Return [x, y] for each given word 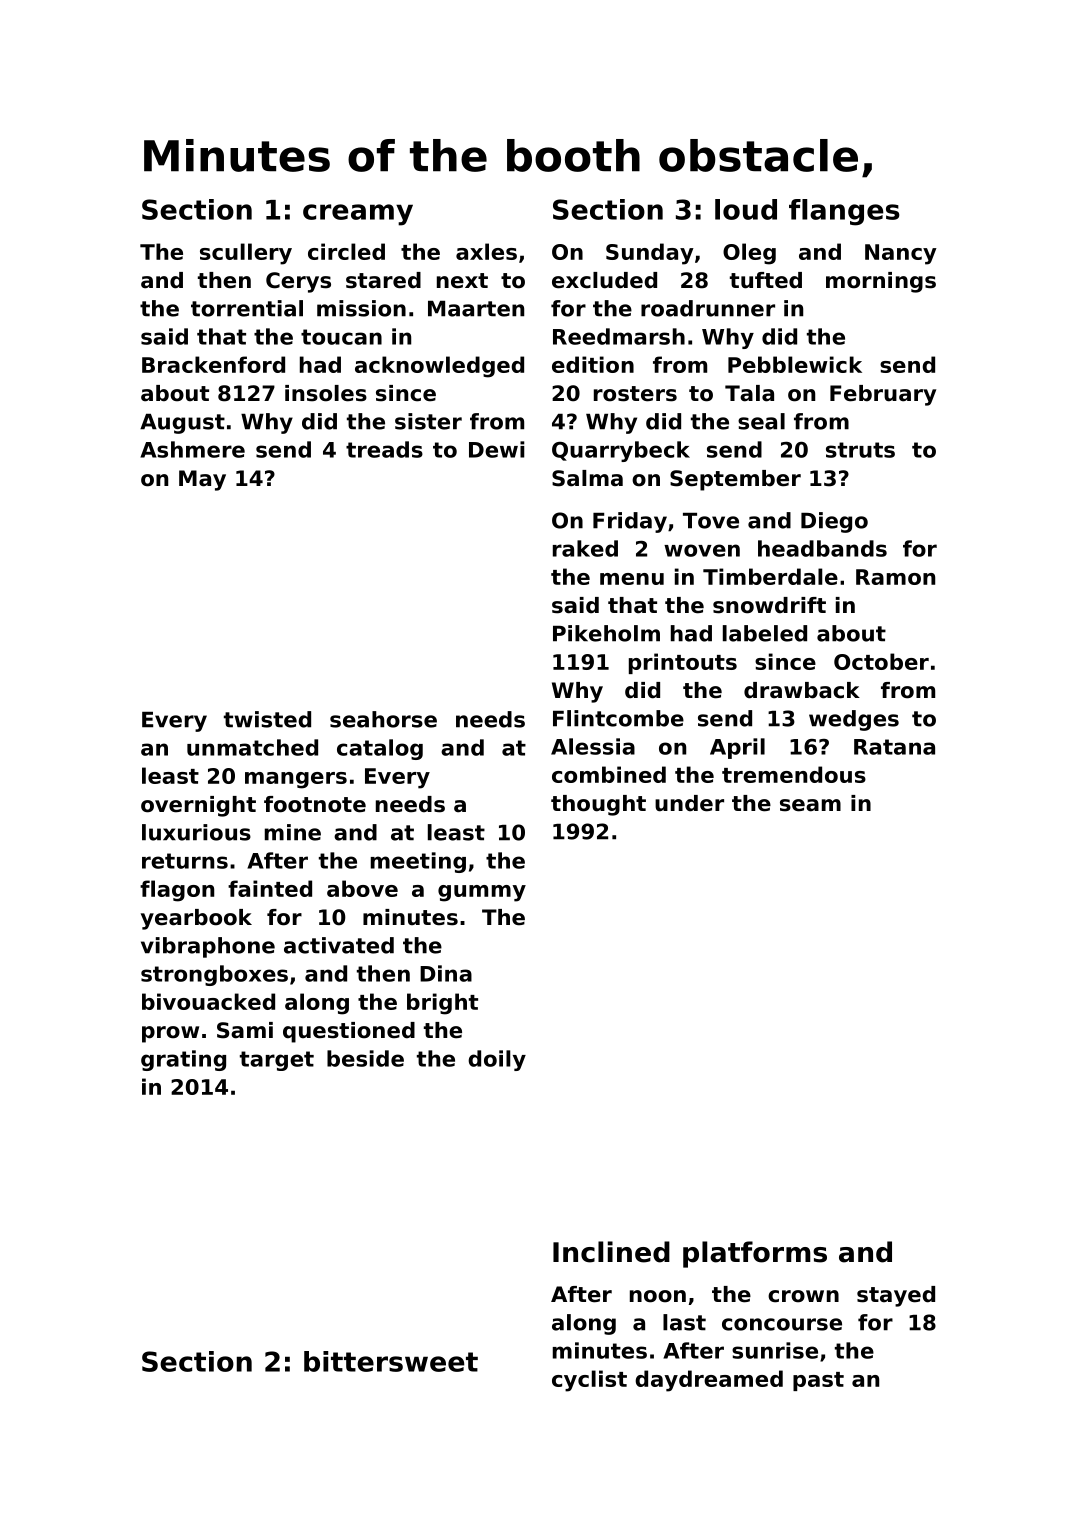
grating [183, 1060]
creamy [358, 215]
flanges [844, 212]
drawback [802, 690]
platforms [755, 1254]
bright [442, 1004]
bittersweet [391, 1361]
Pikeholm [606, 633]
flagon [177, 891]
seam [810, 805]
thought [598, 805]
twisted [267, 719]
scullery [246, 254]
